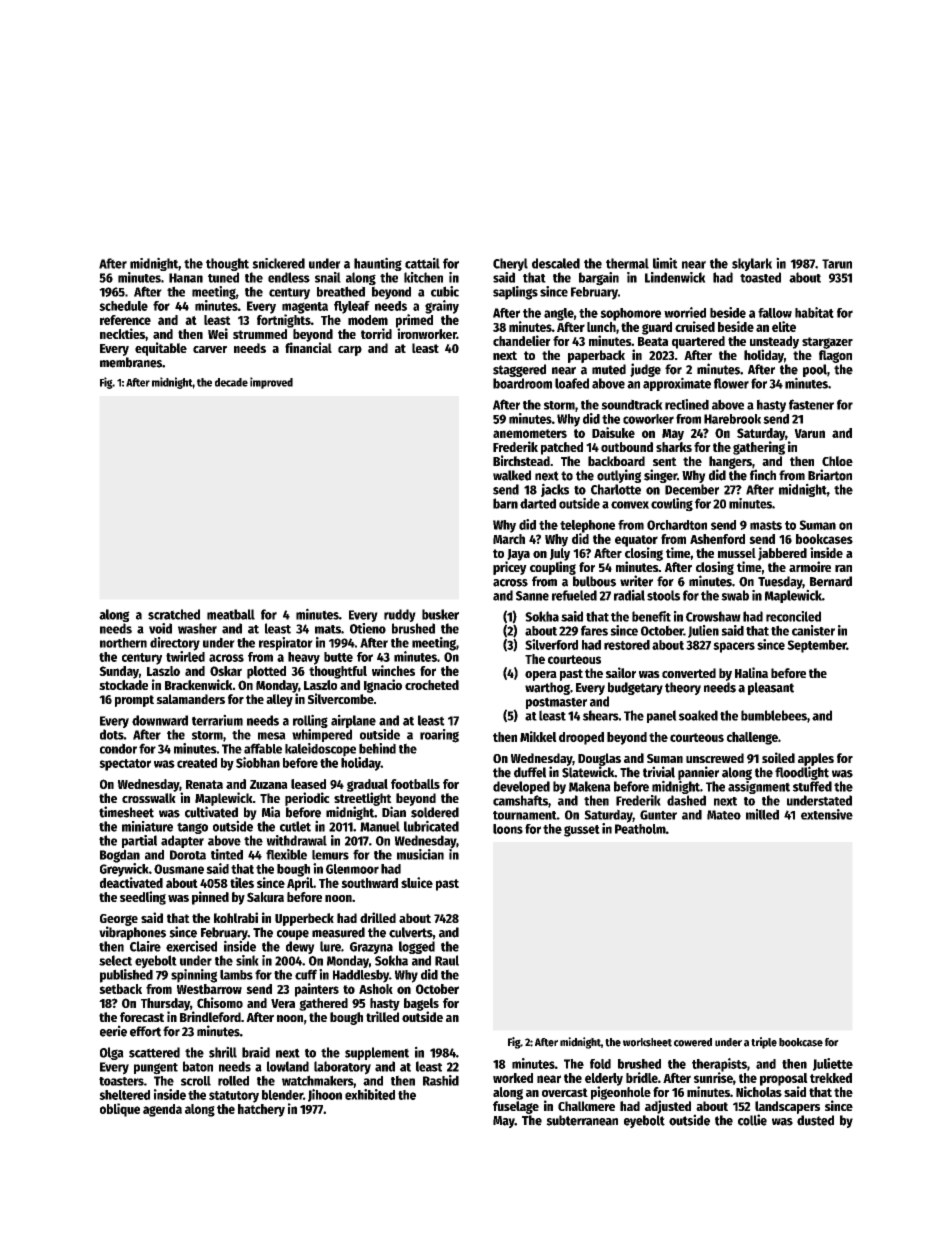  What do you see at coordinates (442, 307) in the page?
I see `grainy` at bounding box center [442, 307].
